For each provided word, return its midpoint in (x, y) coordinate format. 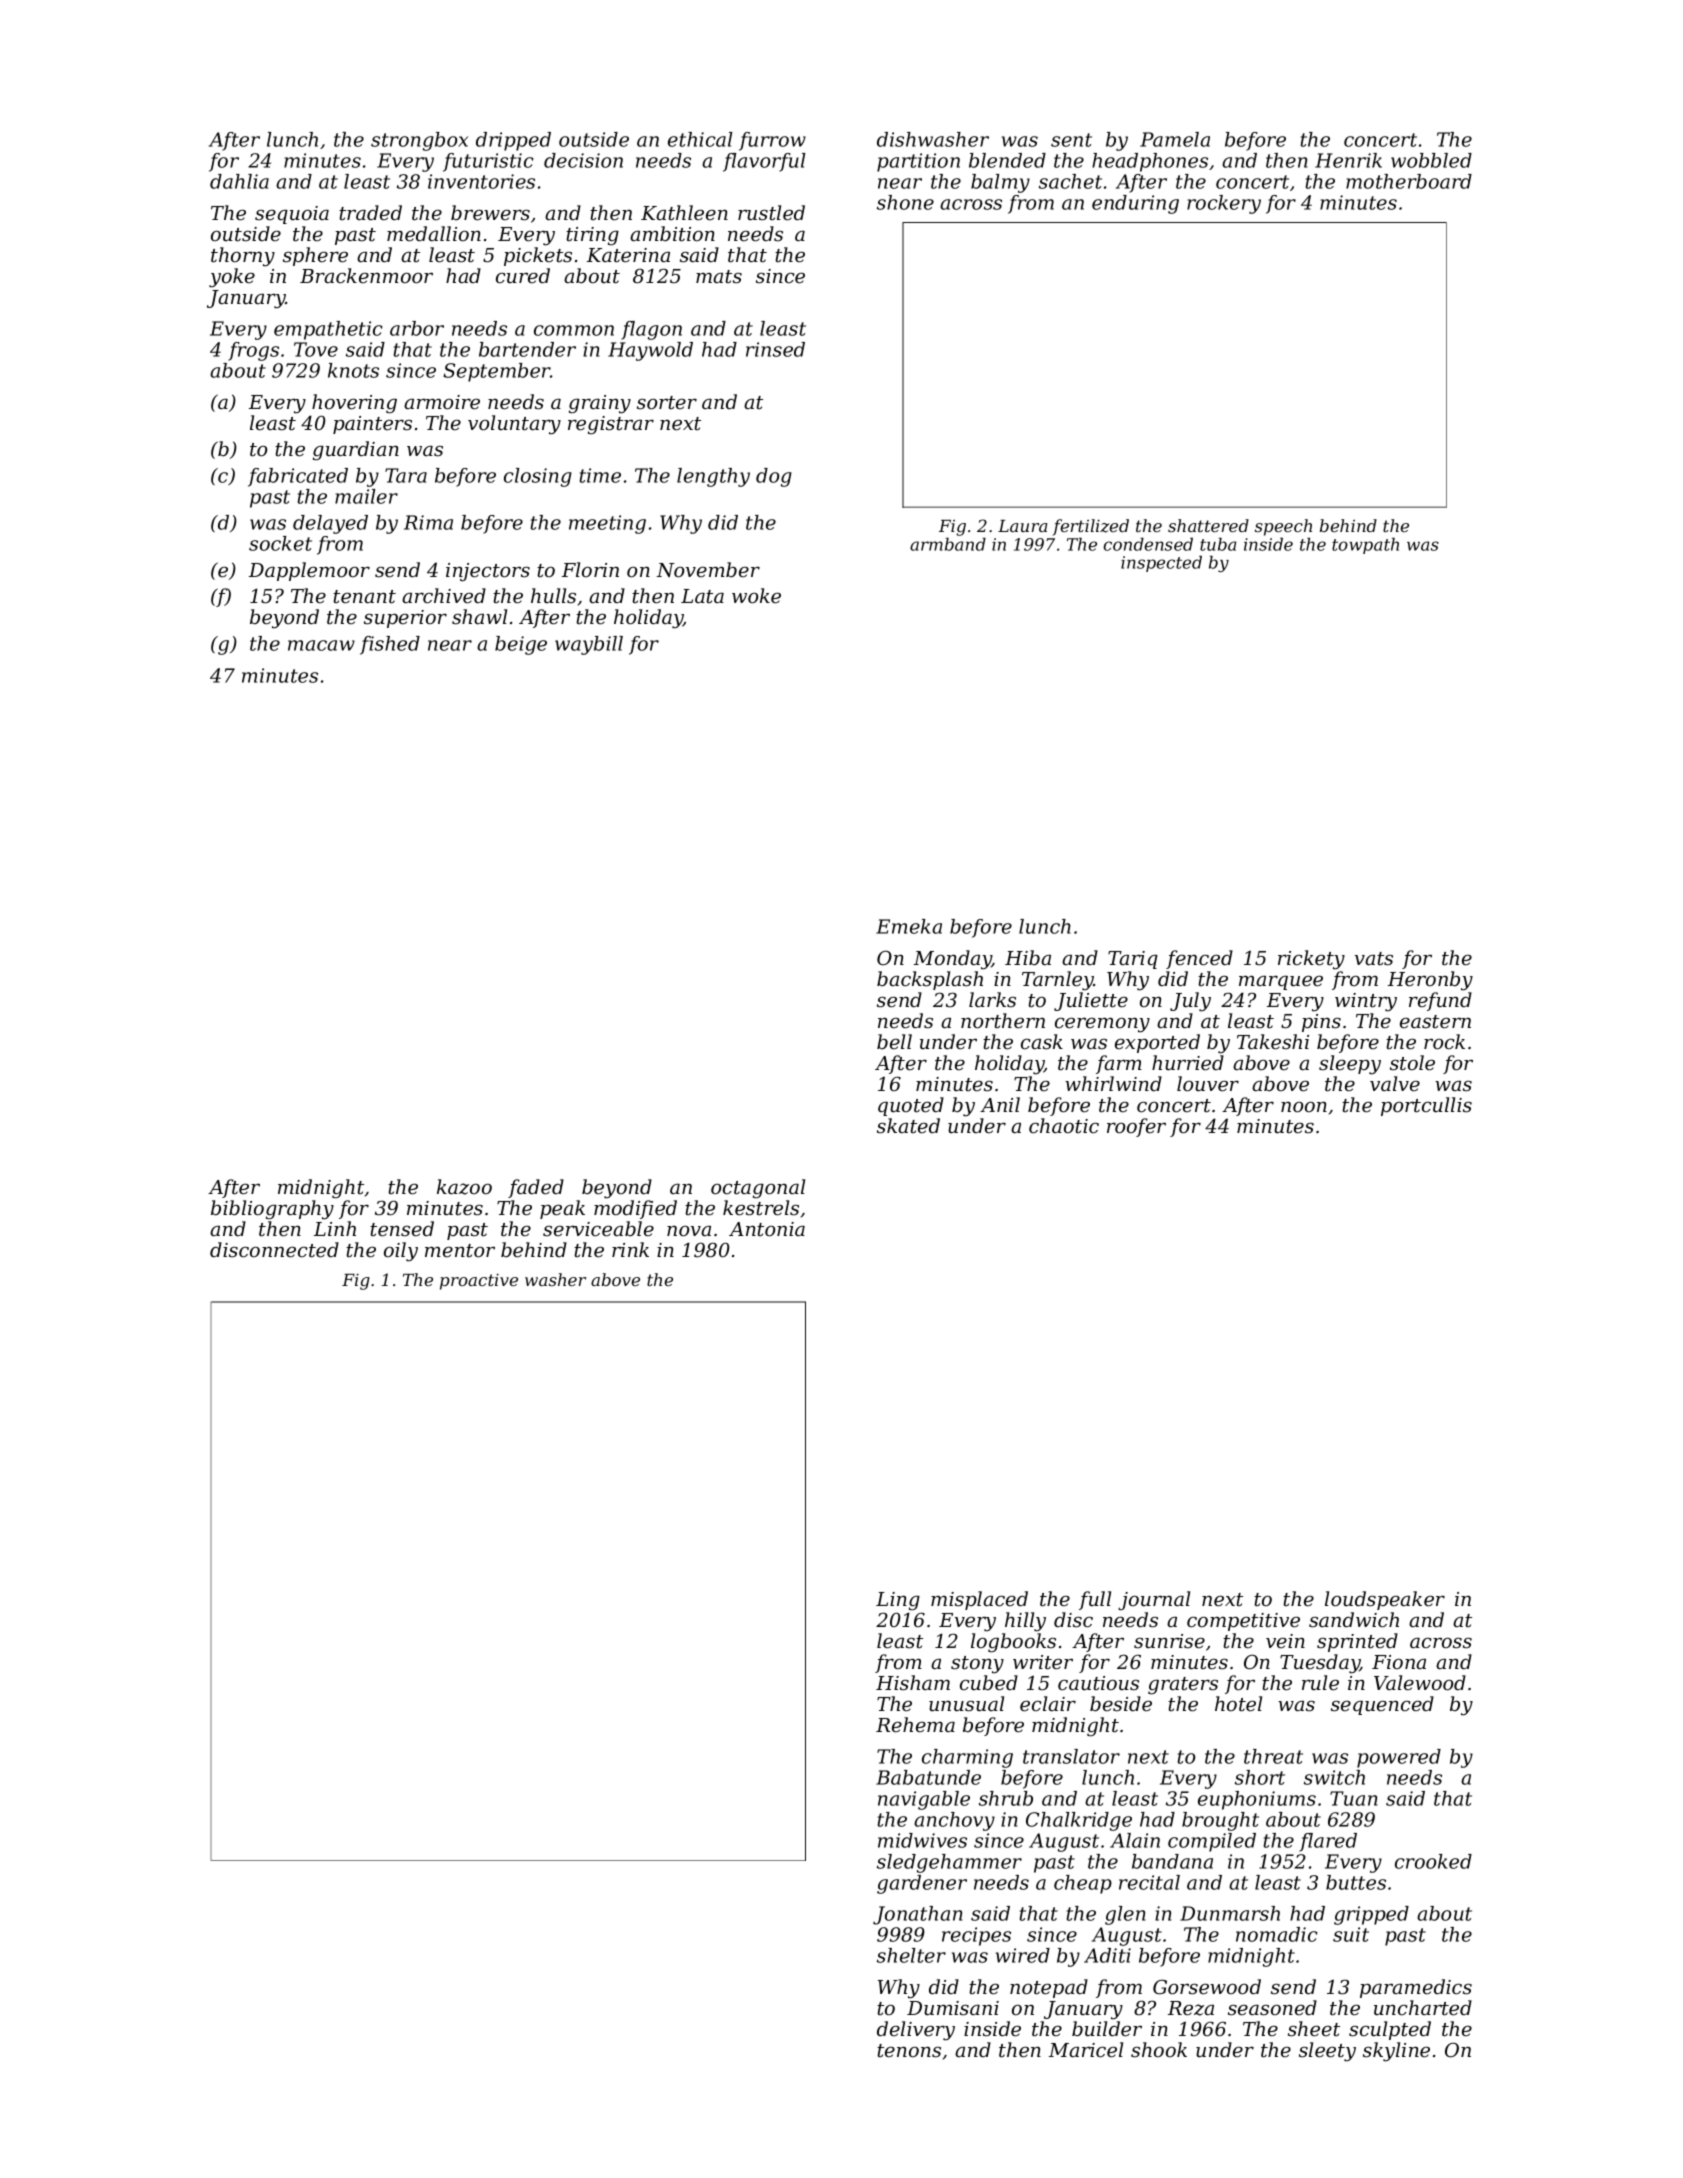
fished (390, 645)
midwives (922, 1840)
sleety (1327, 2052)
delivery (916, 2031)
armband (948, 544)
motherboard (1409, 181)
